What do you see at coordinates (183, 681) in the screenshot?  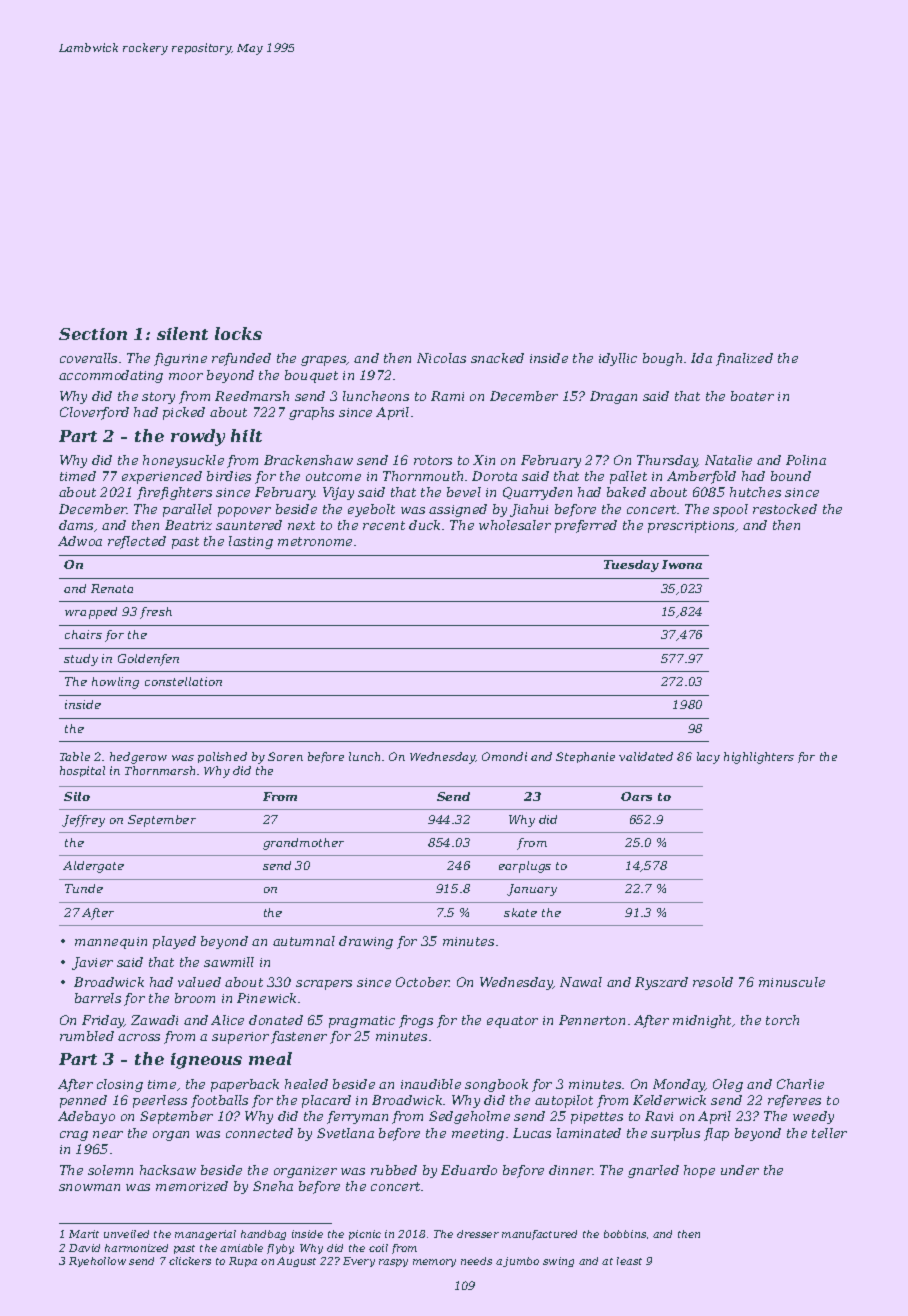 I see `constellation` at bounding box center [183, 681].
